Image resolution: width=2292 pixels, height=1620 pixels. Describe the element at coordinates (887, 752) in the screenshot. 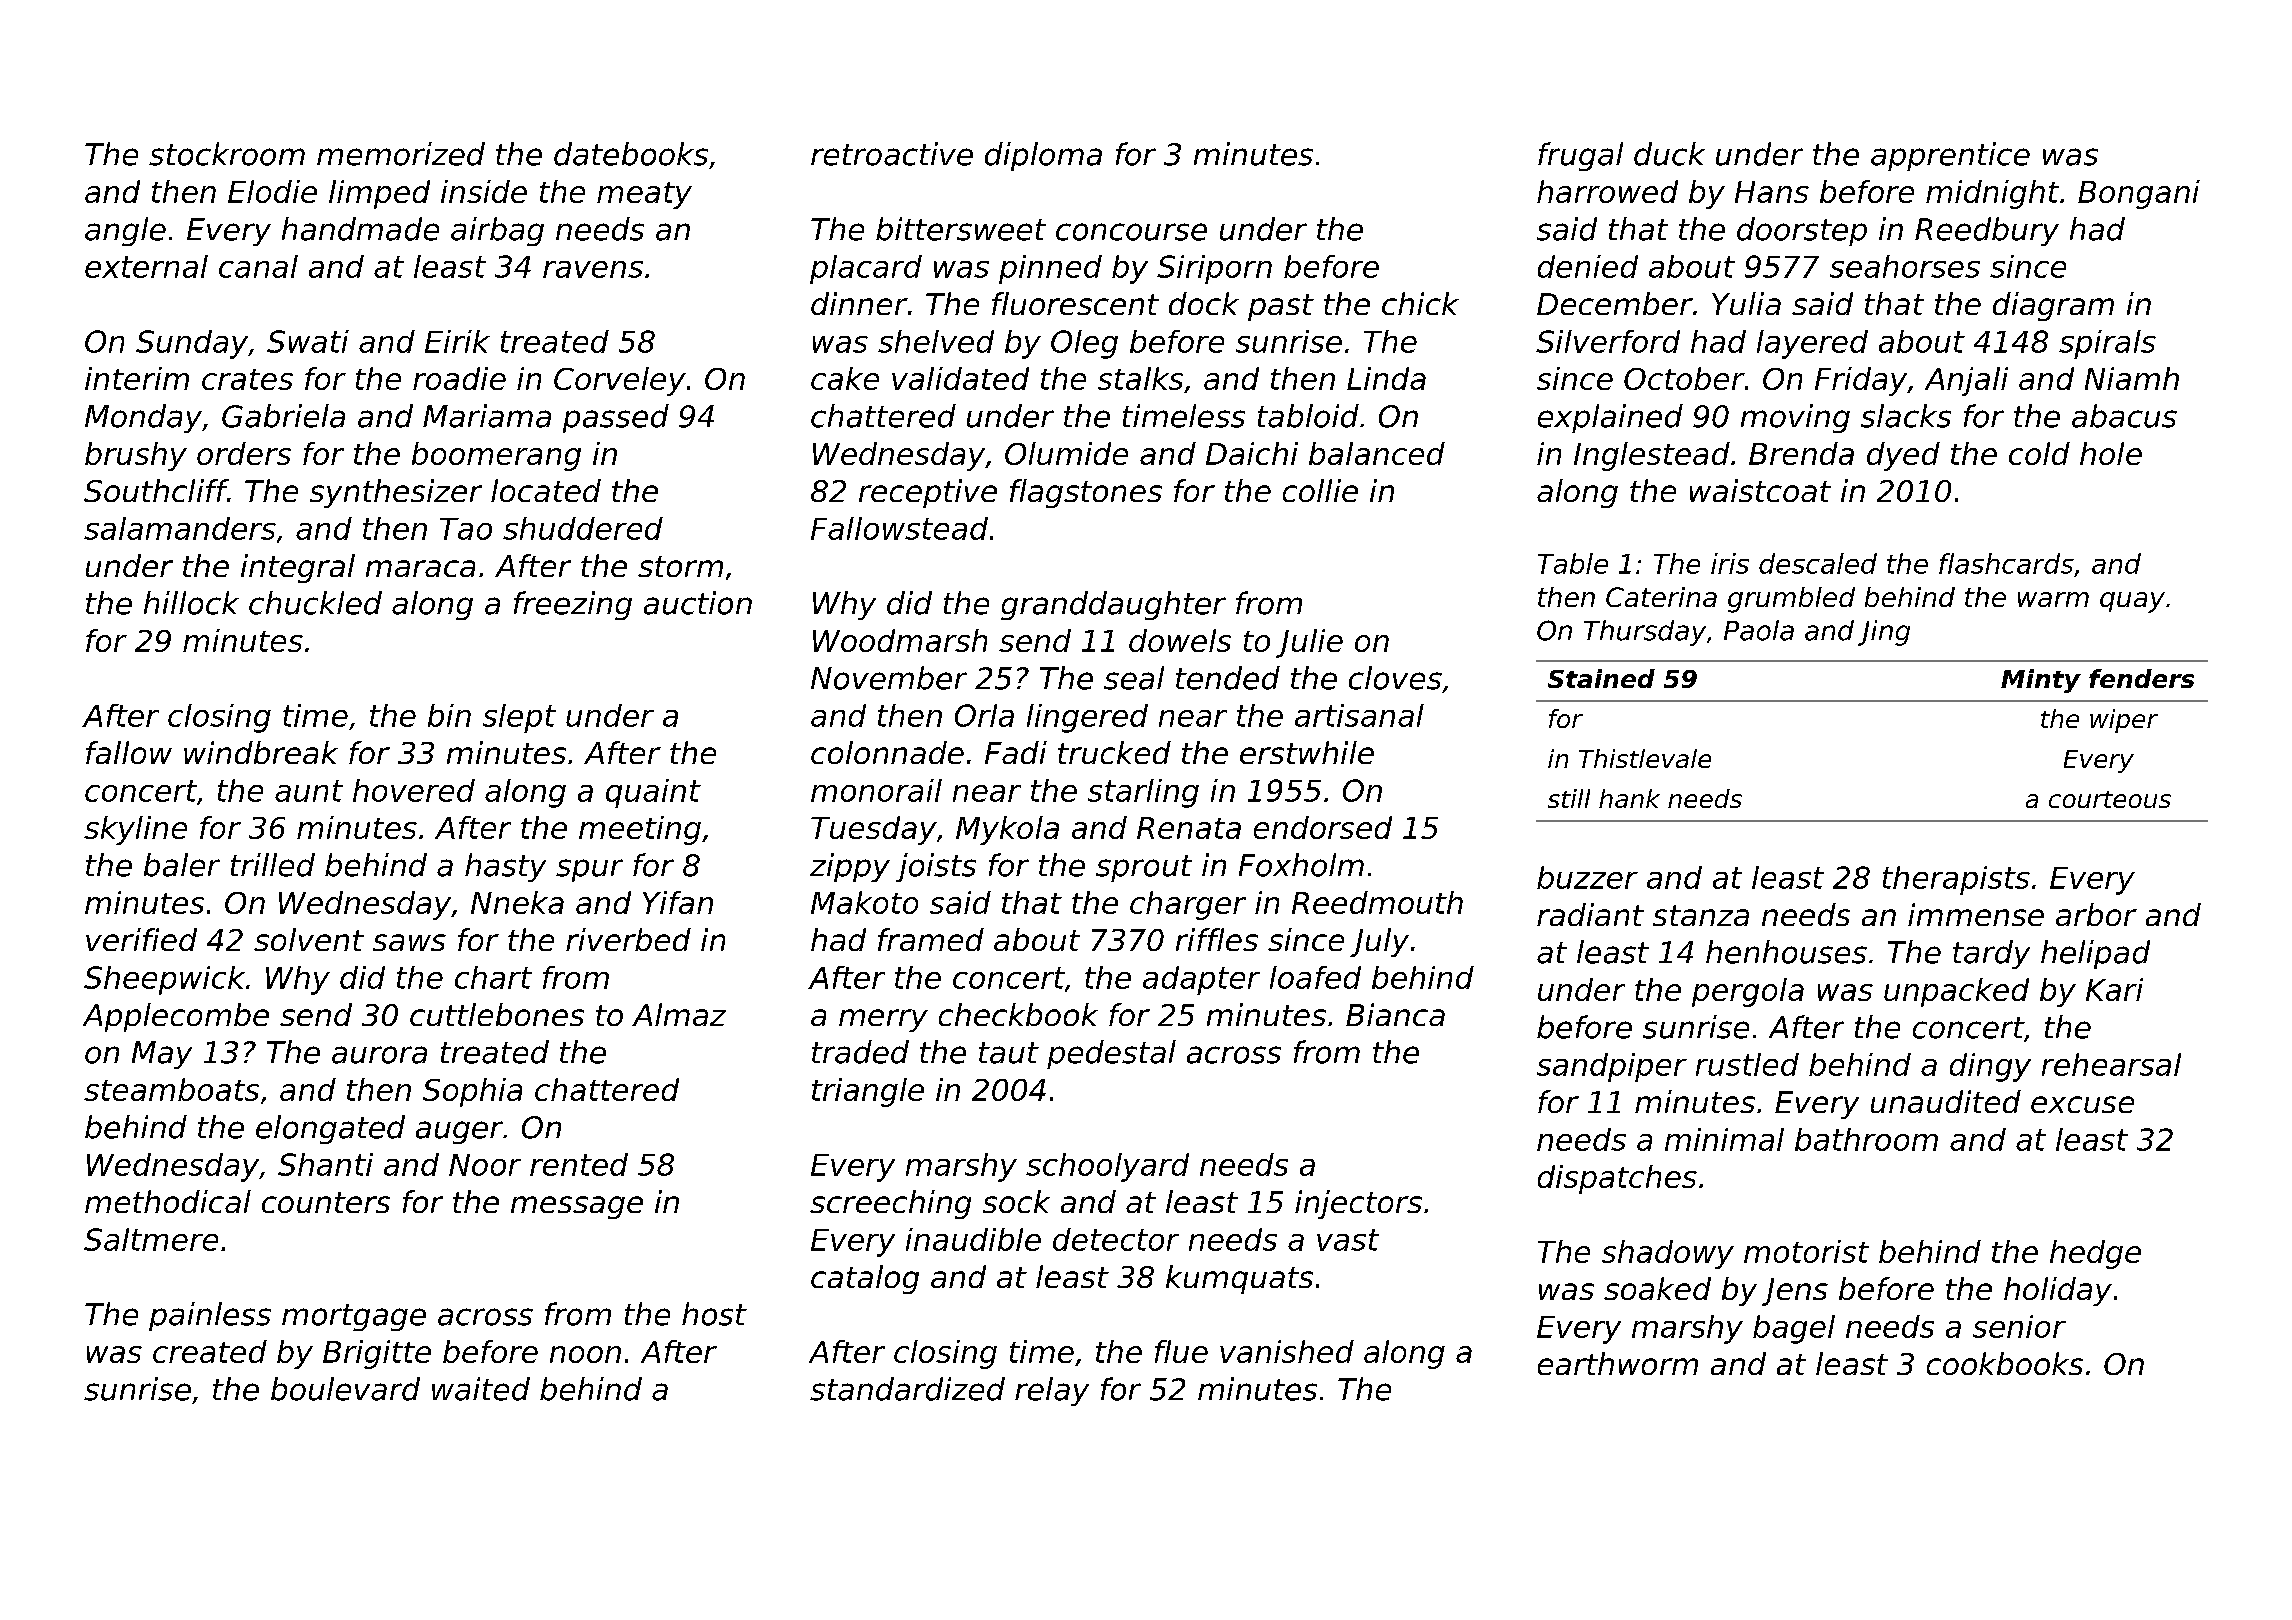

I see `colonnade` at that location.
